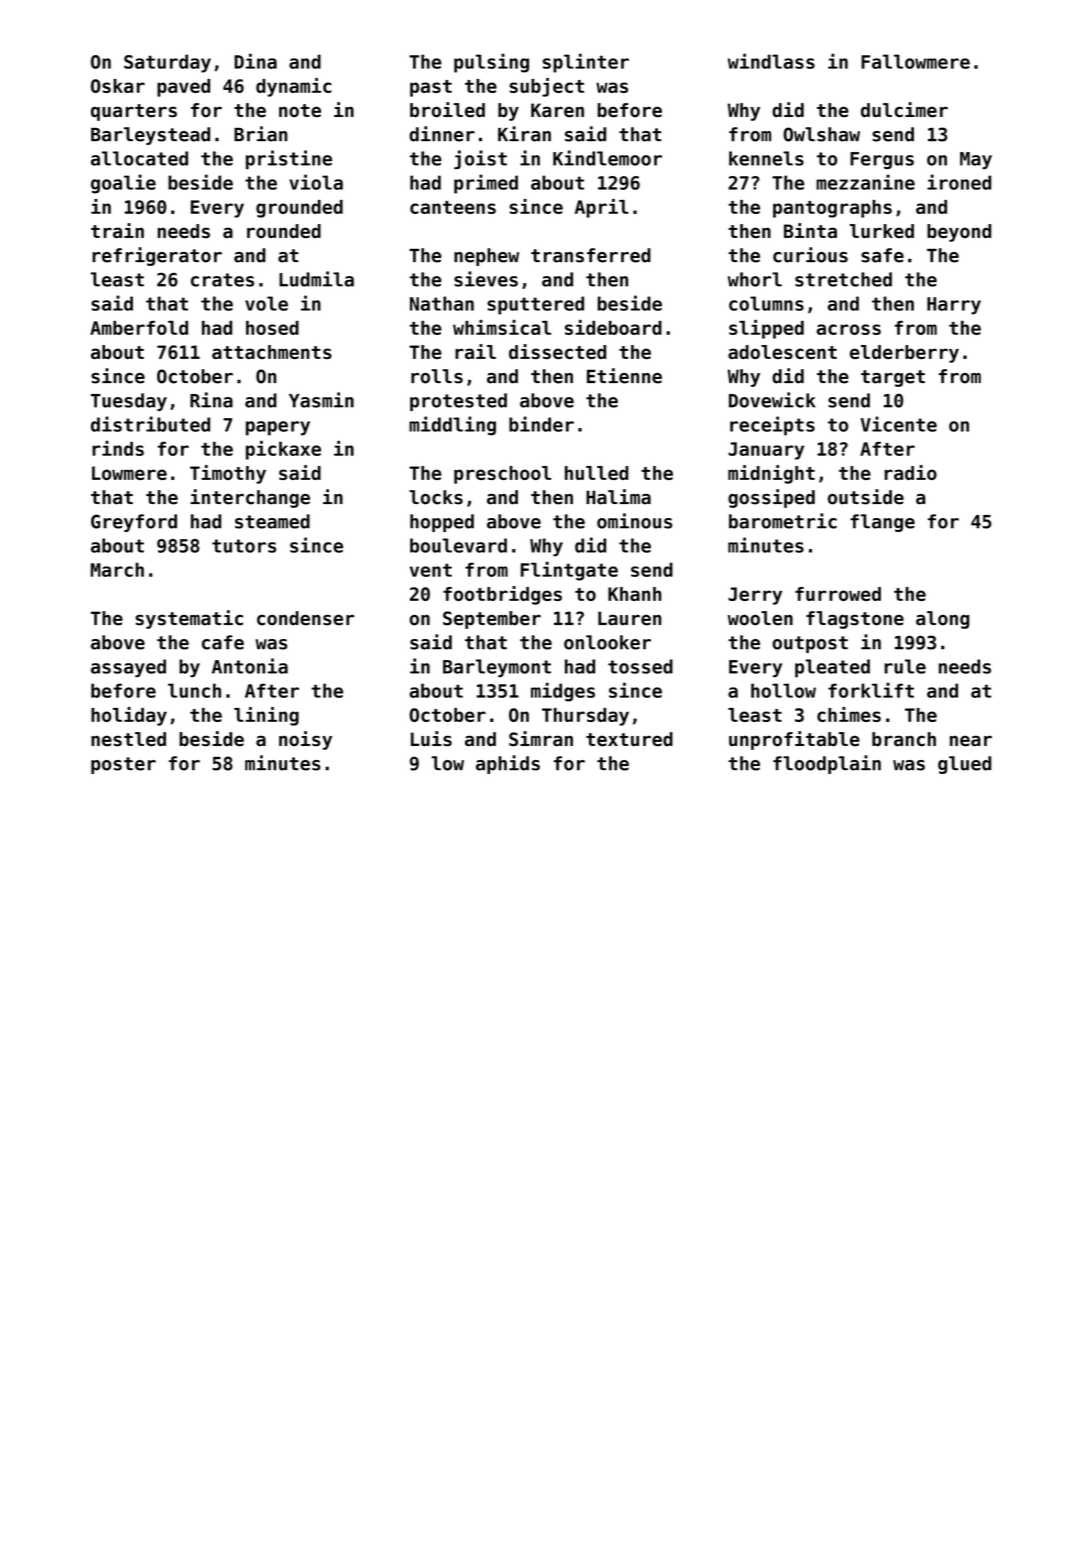 The image size is (1091, 1543). I want to click on windlass, so click(771, 61).
